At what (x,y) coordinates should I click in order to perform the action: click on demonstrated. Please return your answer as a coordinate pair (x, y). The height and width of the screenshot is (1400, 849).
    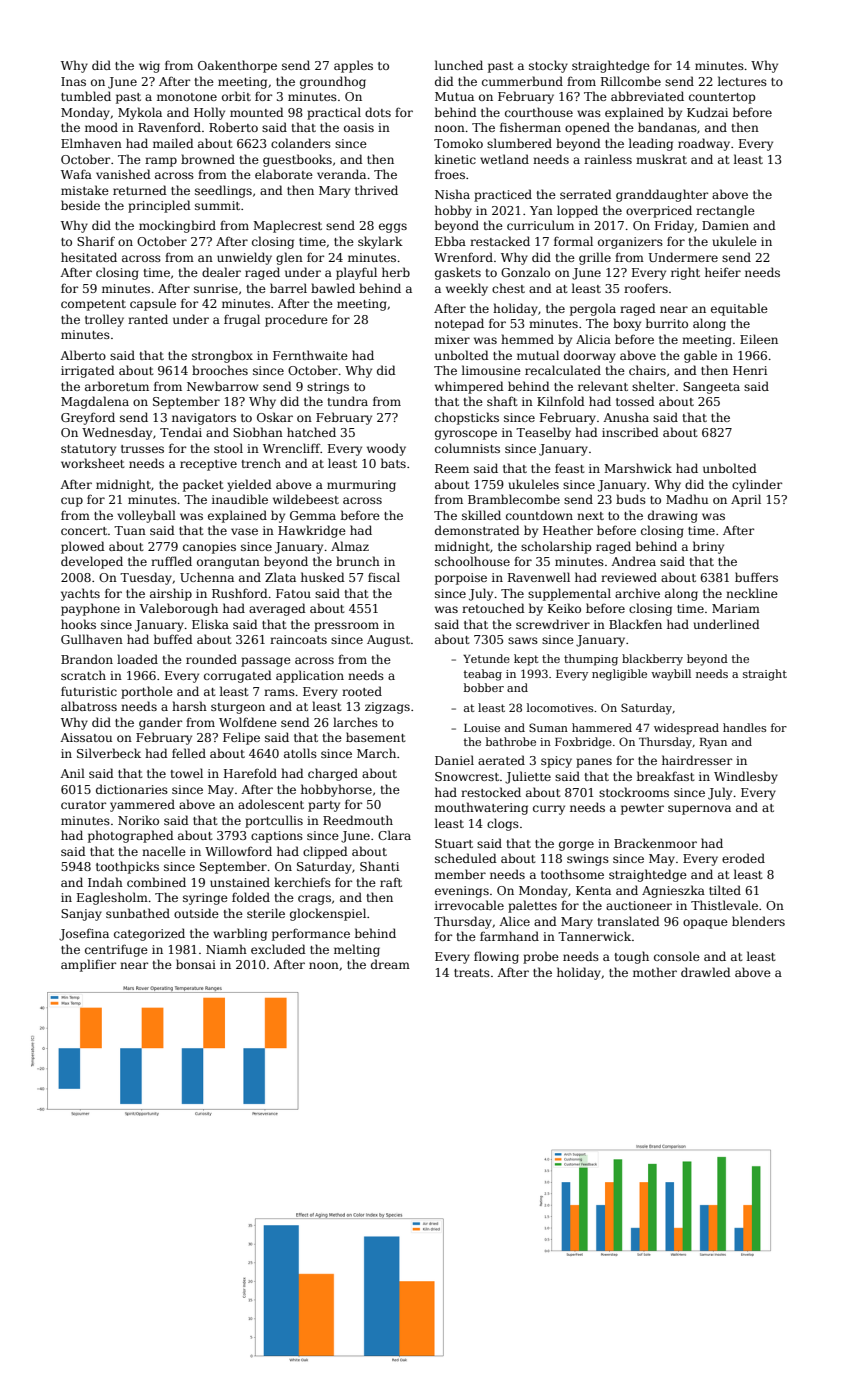
    Looking at the image, I should click on (477, 530).
